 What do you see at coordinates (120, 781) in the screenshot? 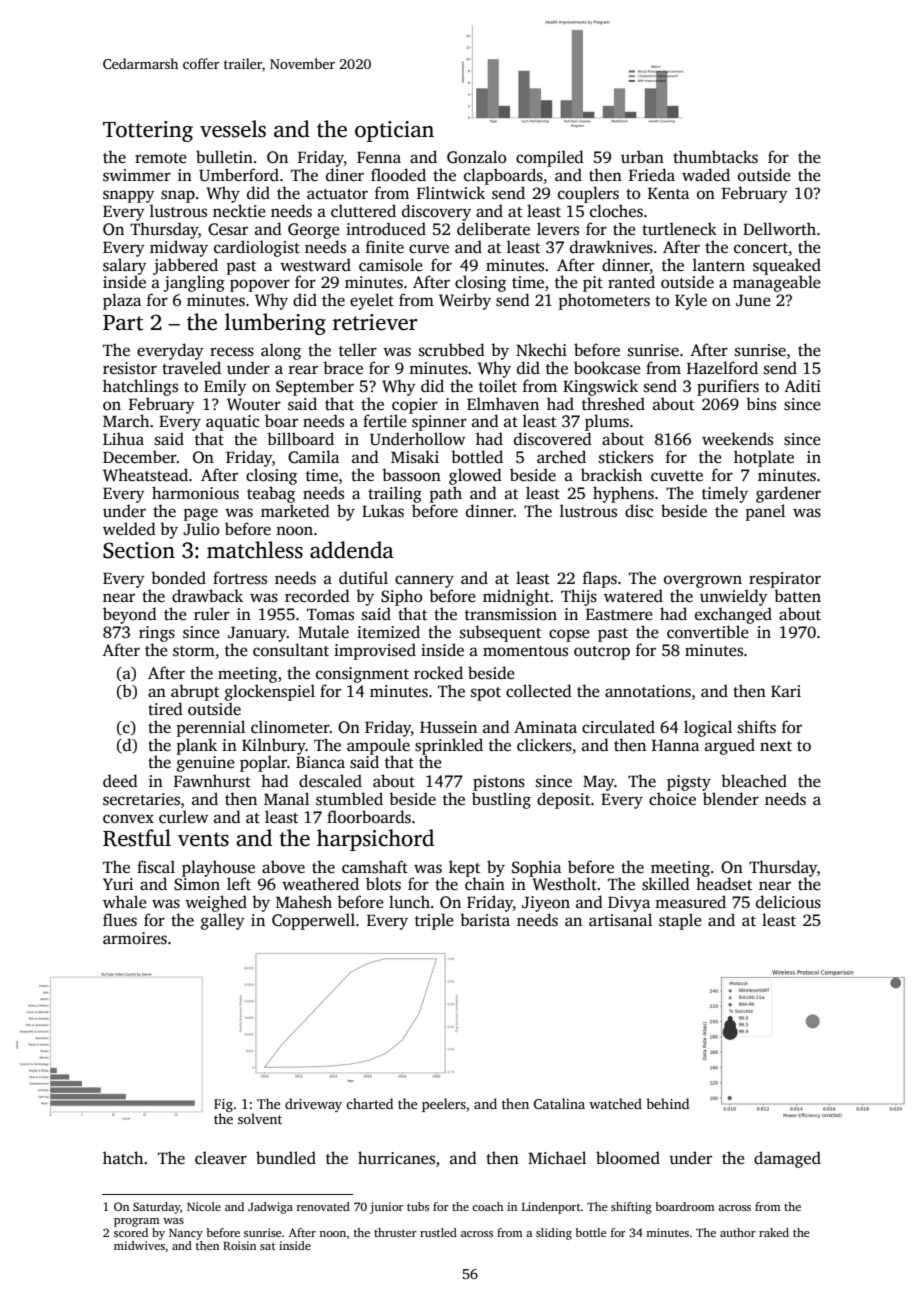
I see `deed` at bounding box center [120, 781].
